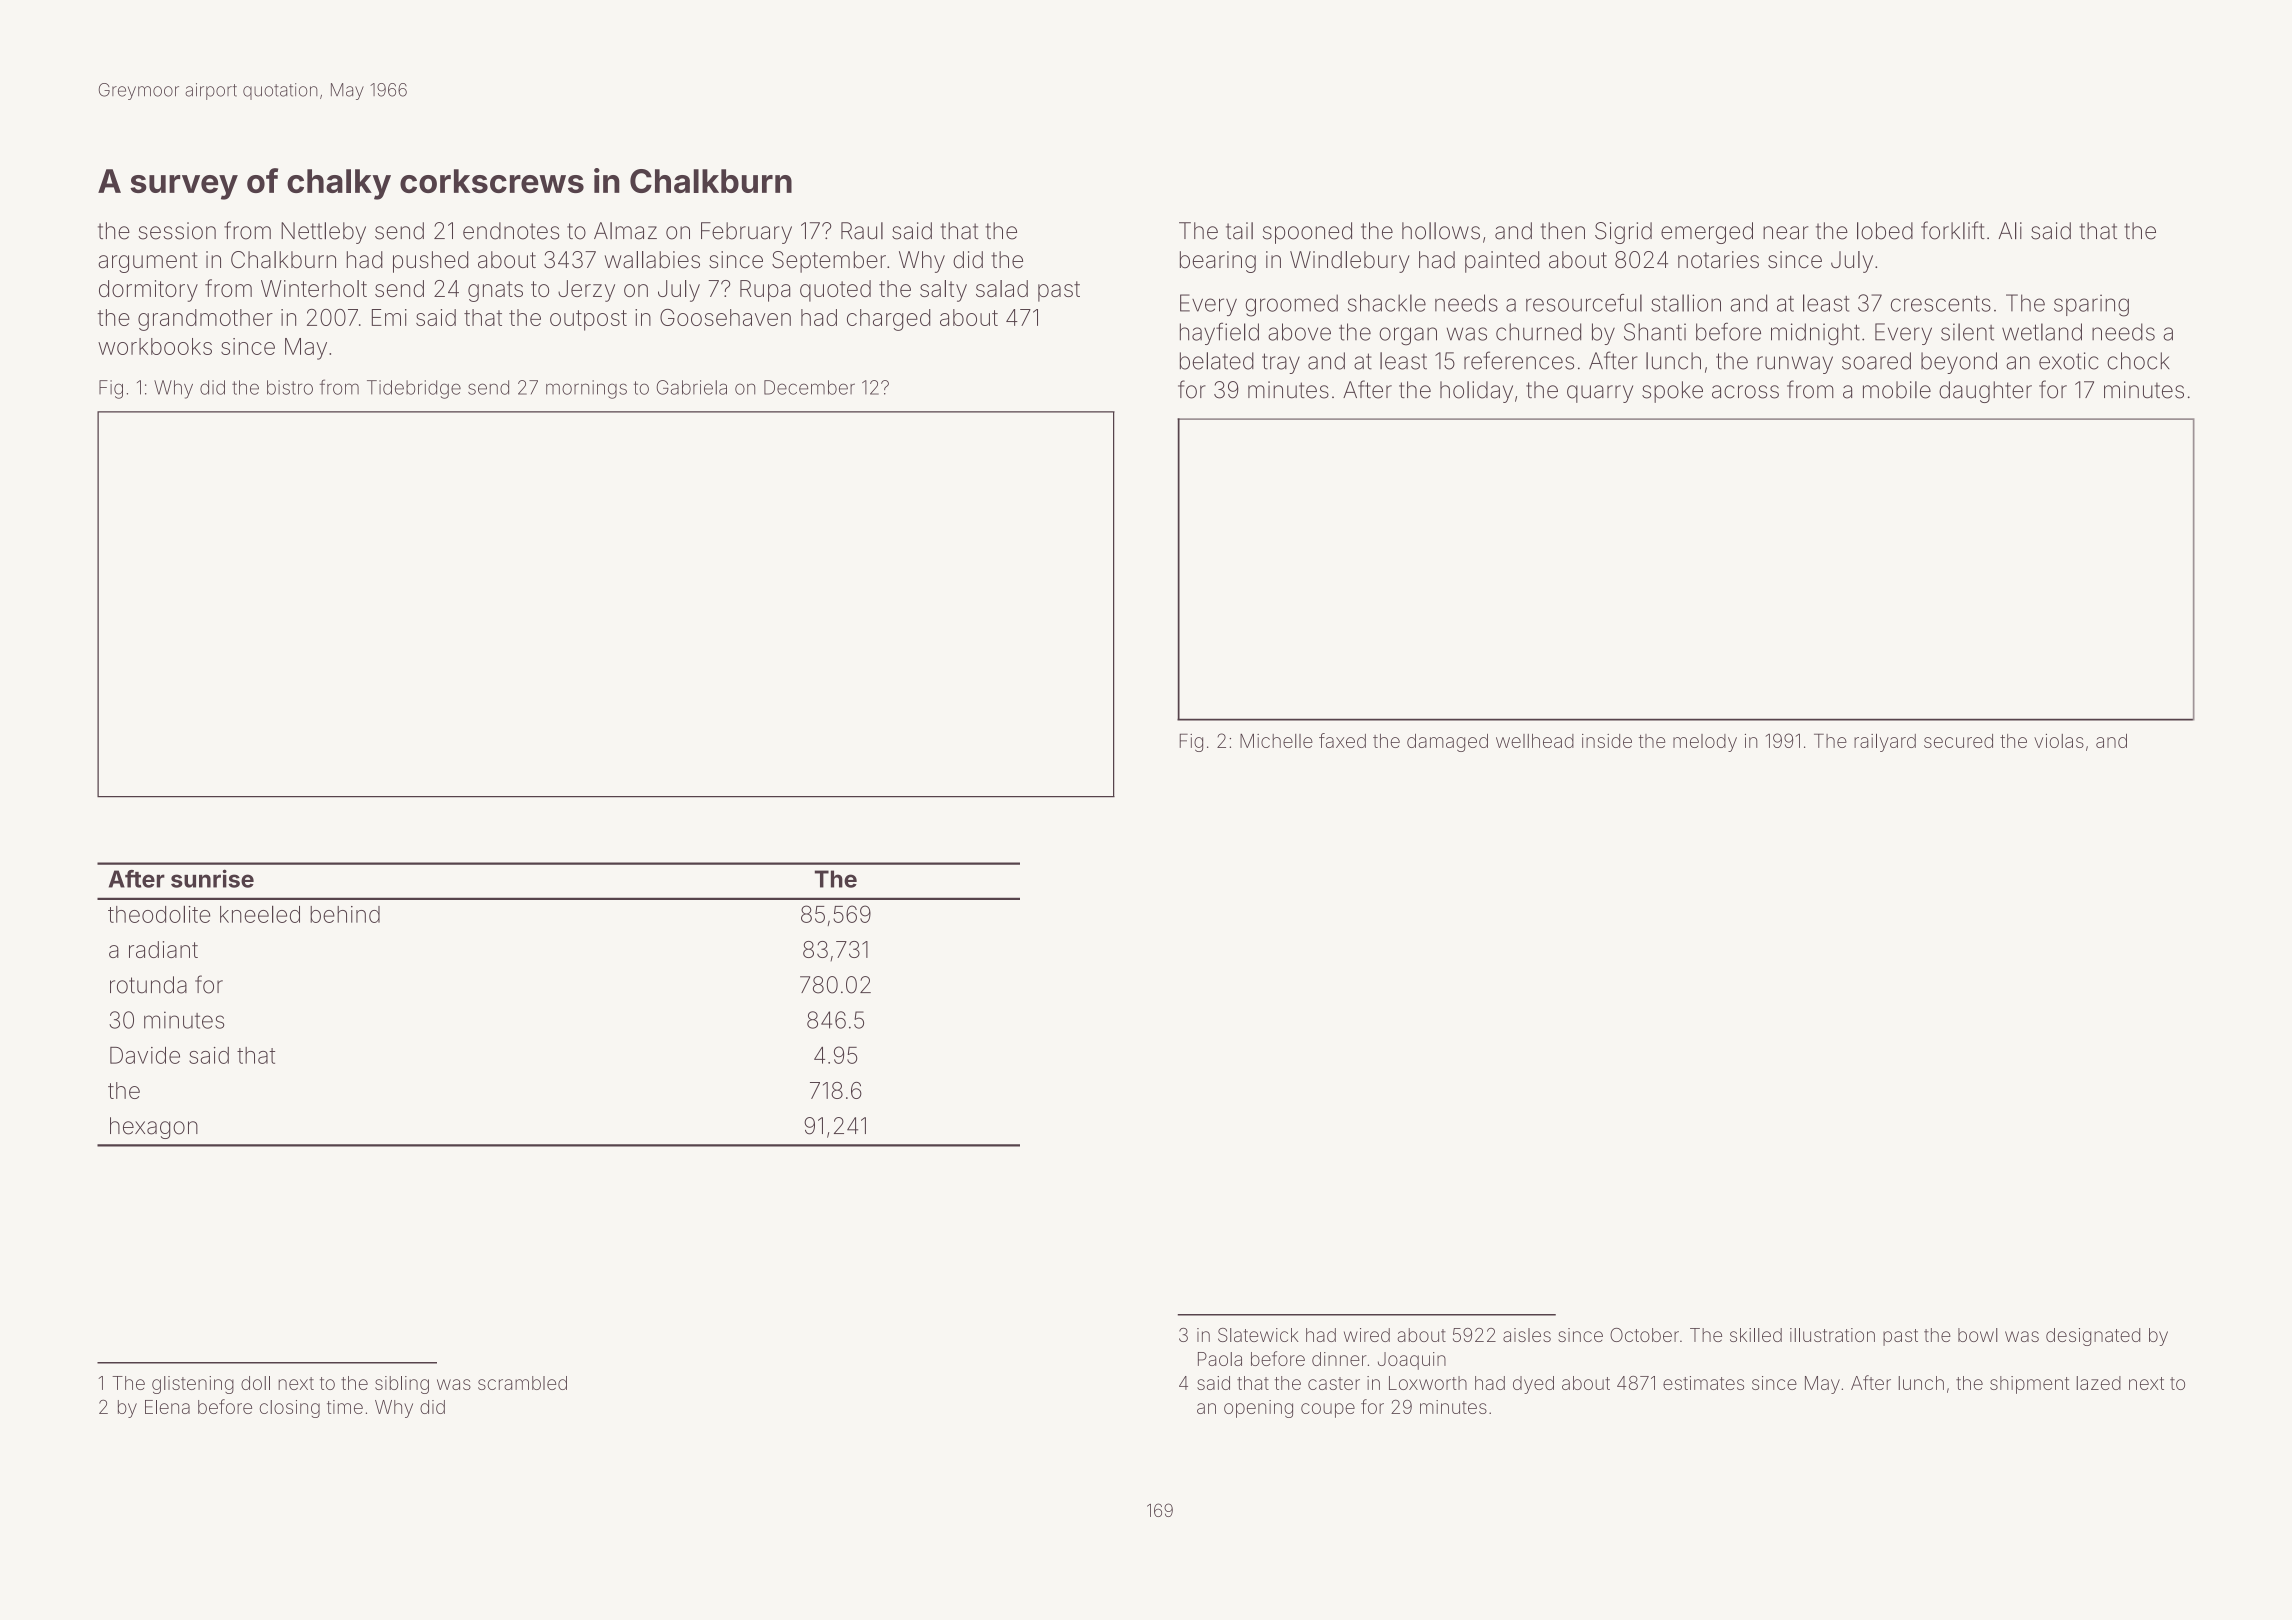  Describe the element at coordinates (1281, 363) in the page. I see `tray` at that location.
